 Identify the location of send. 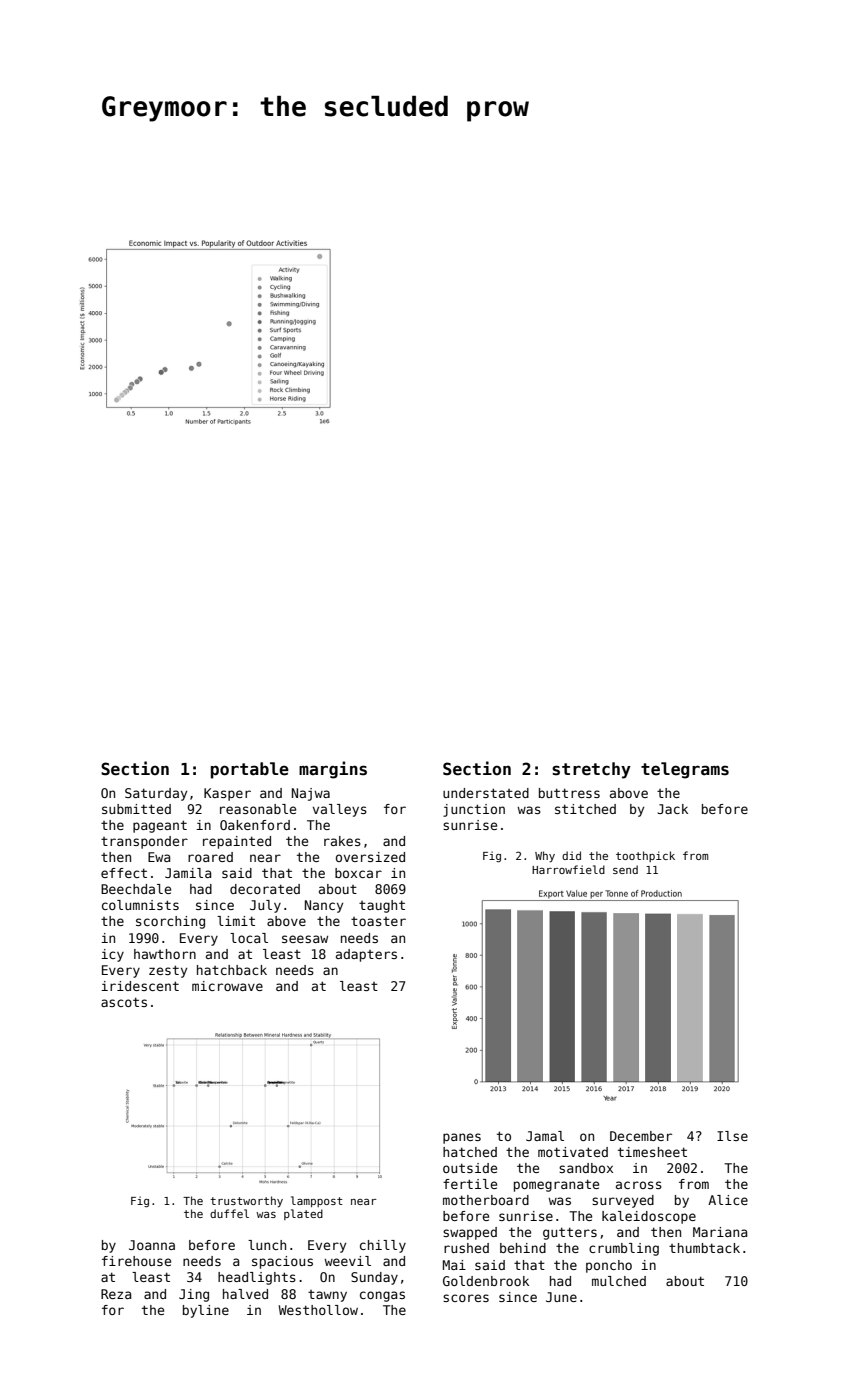
(625, 869).
